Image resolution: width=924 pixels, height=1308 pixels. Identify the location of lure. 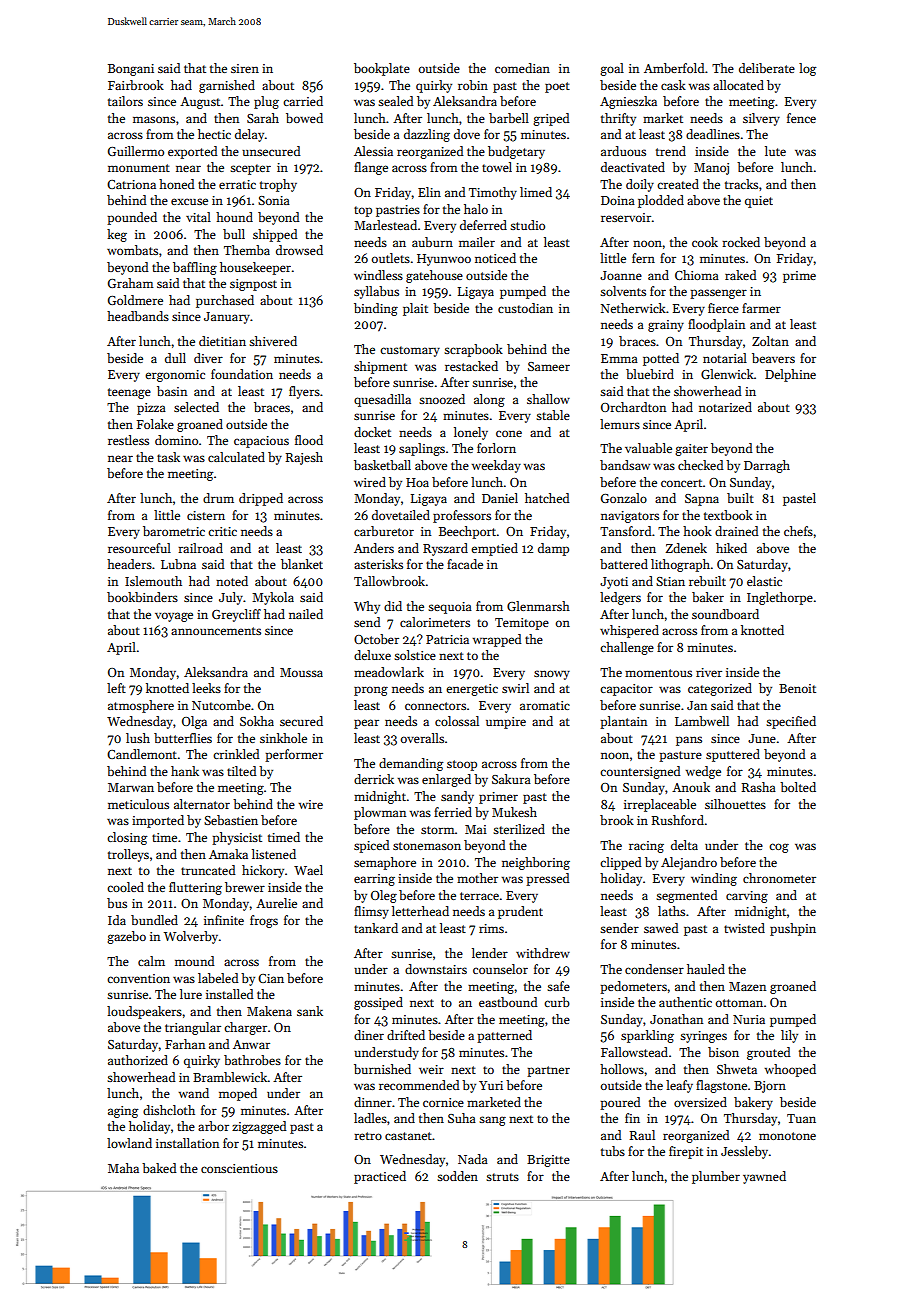
(191, 994).
